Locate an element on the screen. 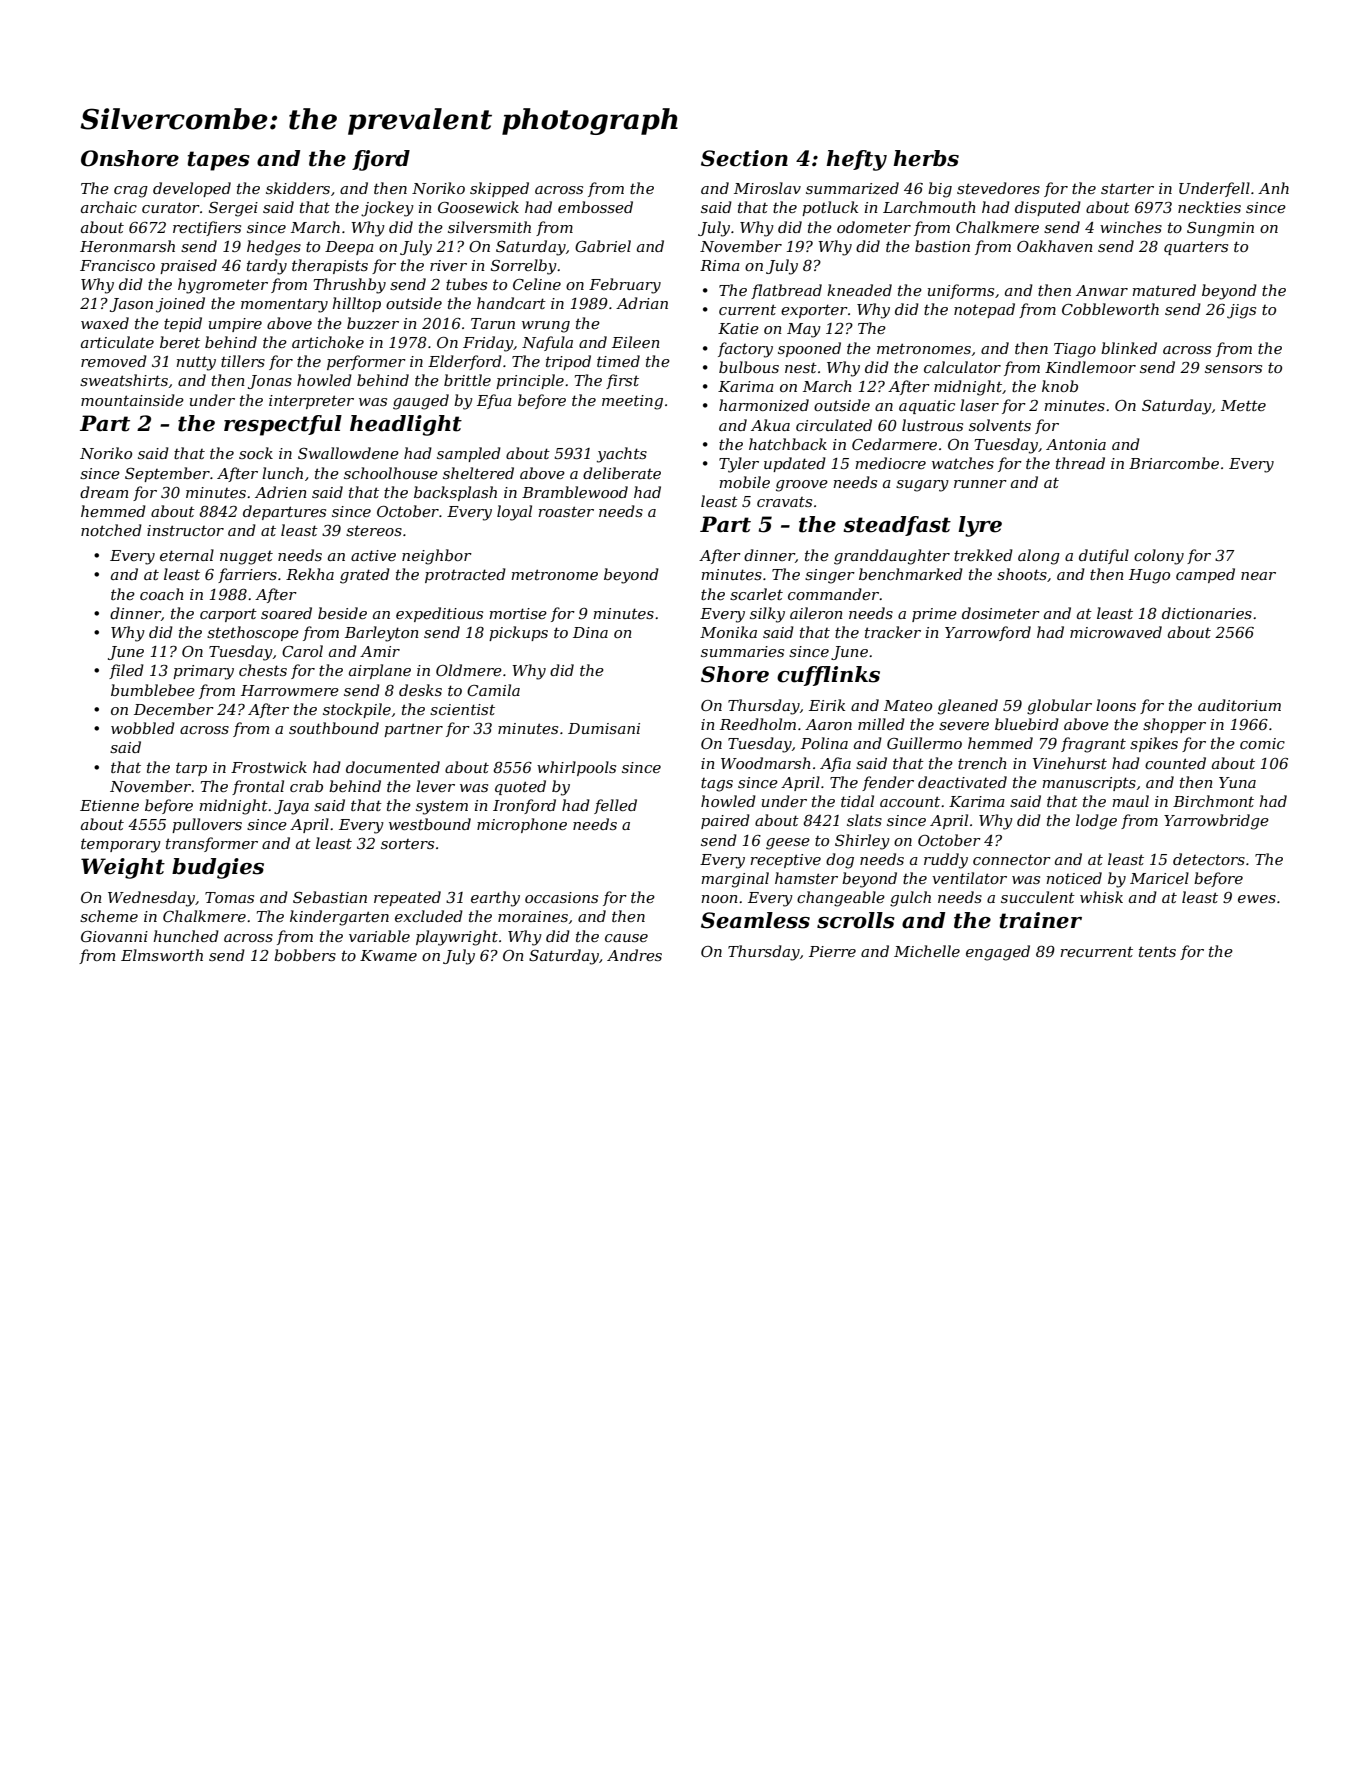  fender is located at coordinates (888, 783).
